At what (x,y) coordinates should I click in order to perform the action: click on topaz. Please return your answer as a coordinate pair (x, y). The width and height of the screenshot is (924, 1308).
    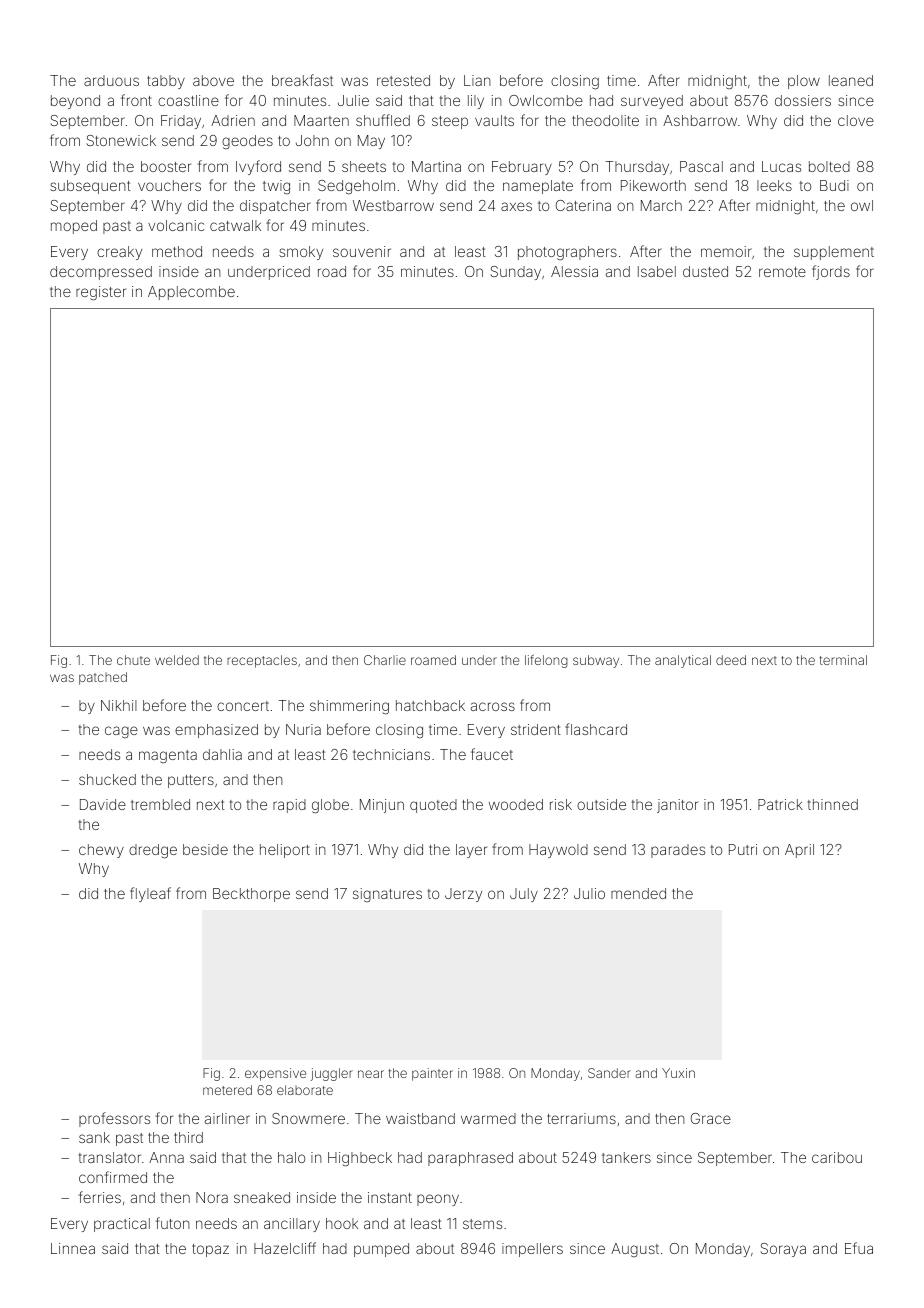
    Looking at the image, I should click on (210, 1250).
